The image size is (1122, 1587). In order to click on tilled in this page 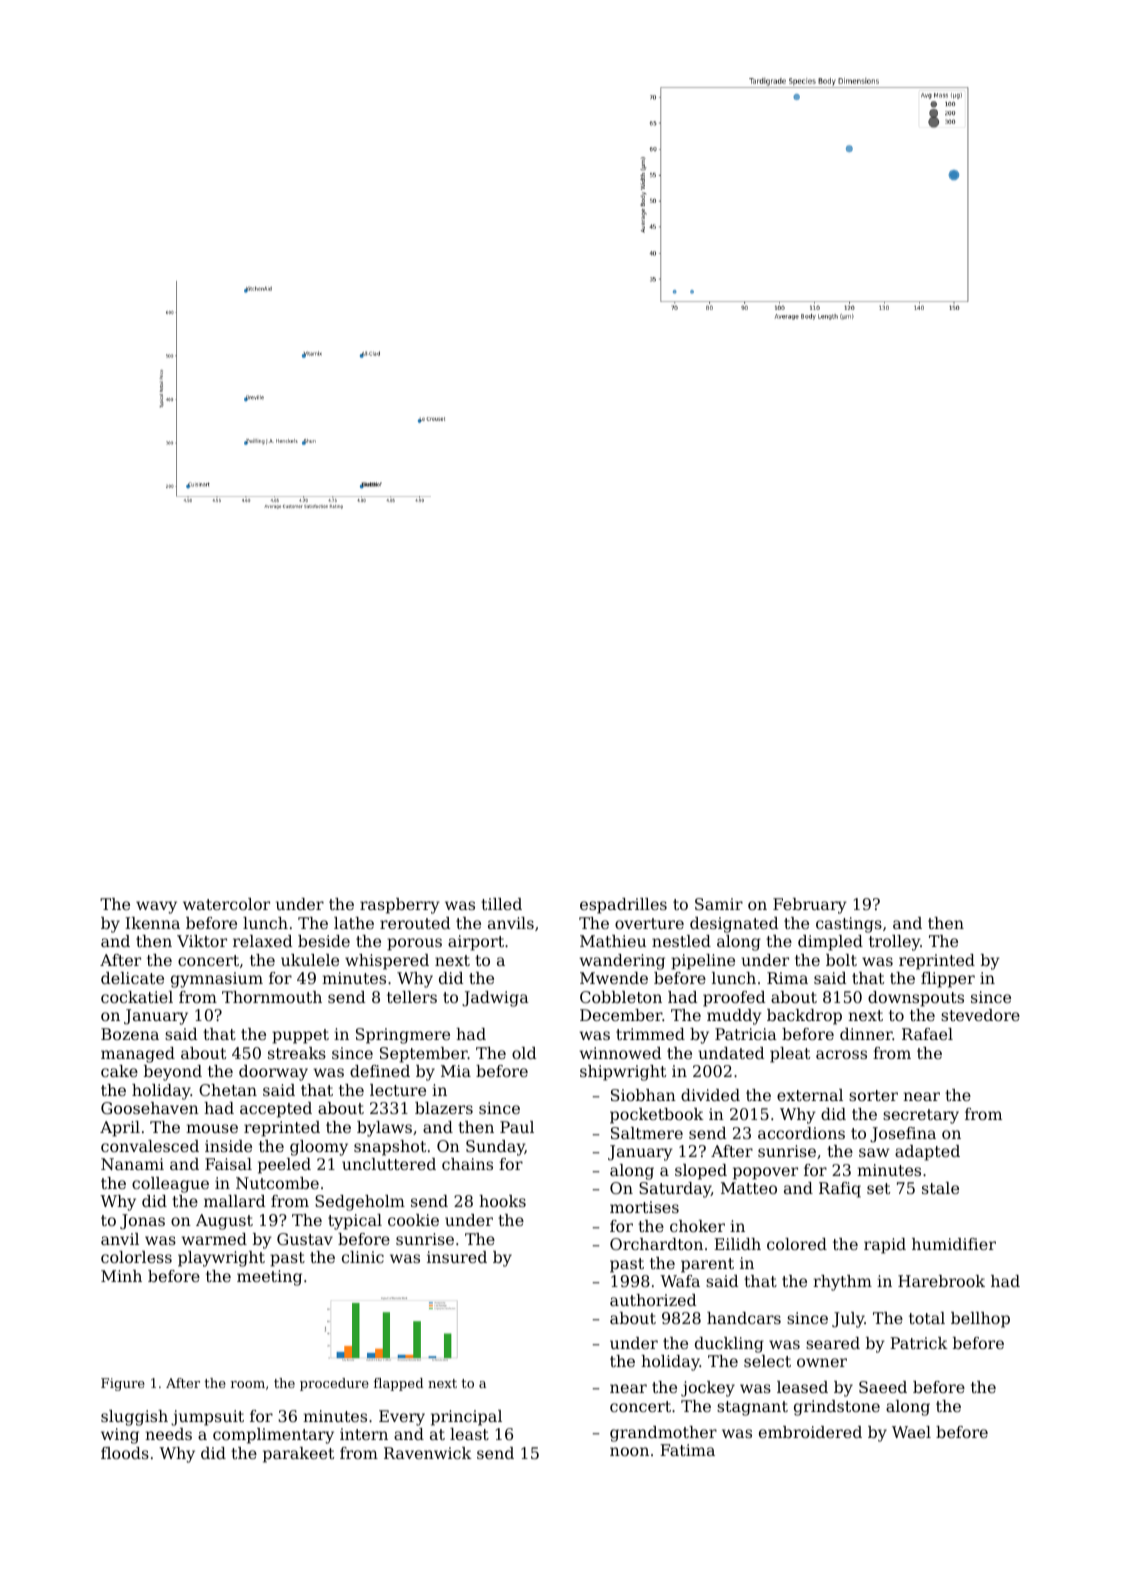, I will do `click(501, 904)`.
